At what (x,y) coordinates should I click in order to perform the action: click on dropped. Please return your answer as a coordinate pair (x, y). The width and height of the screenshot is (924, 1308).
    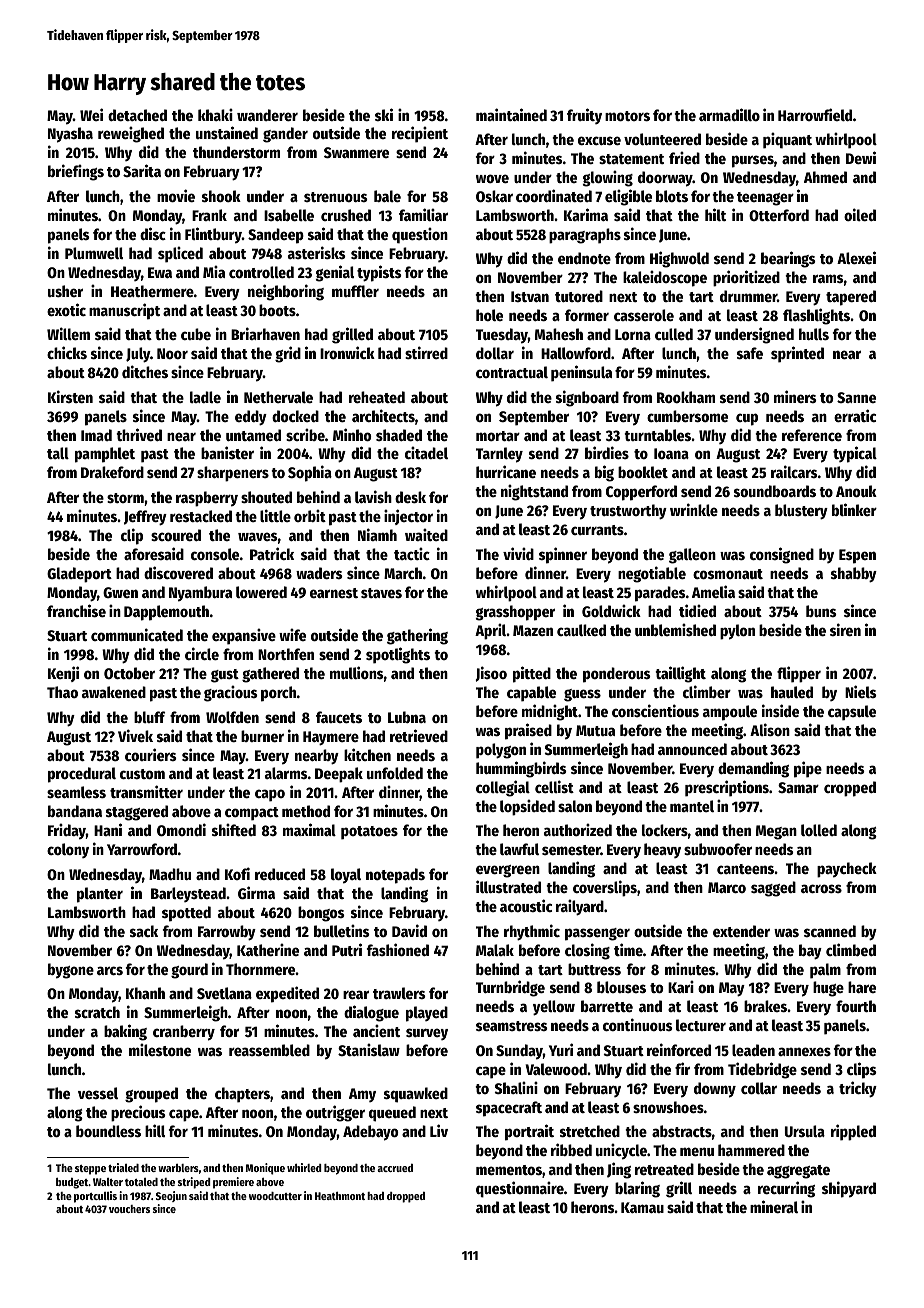
    Looking at the image, I should click on (406, 1197).
